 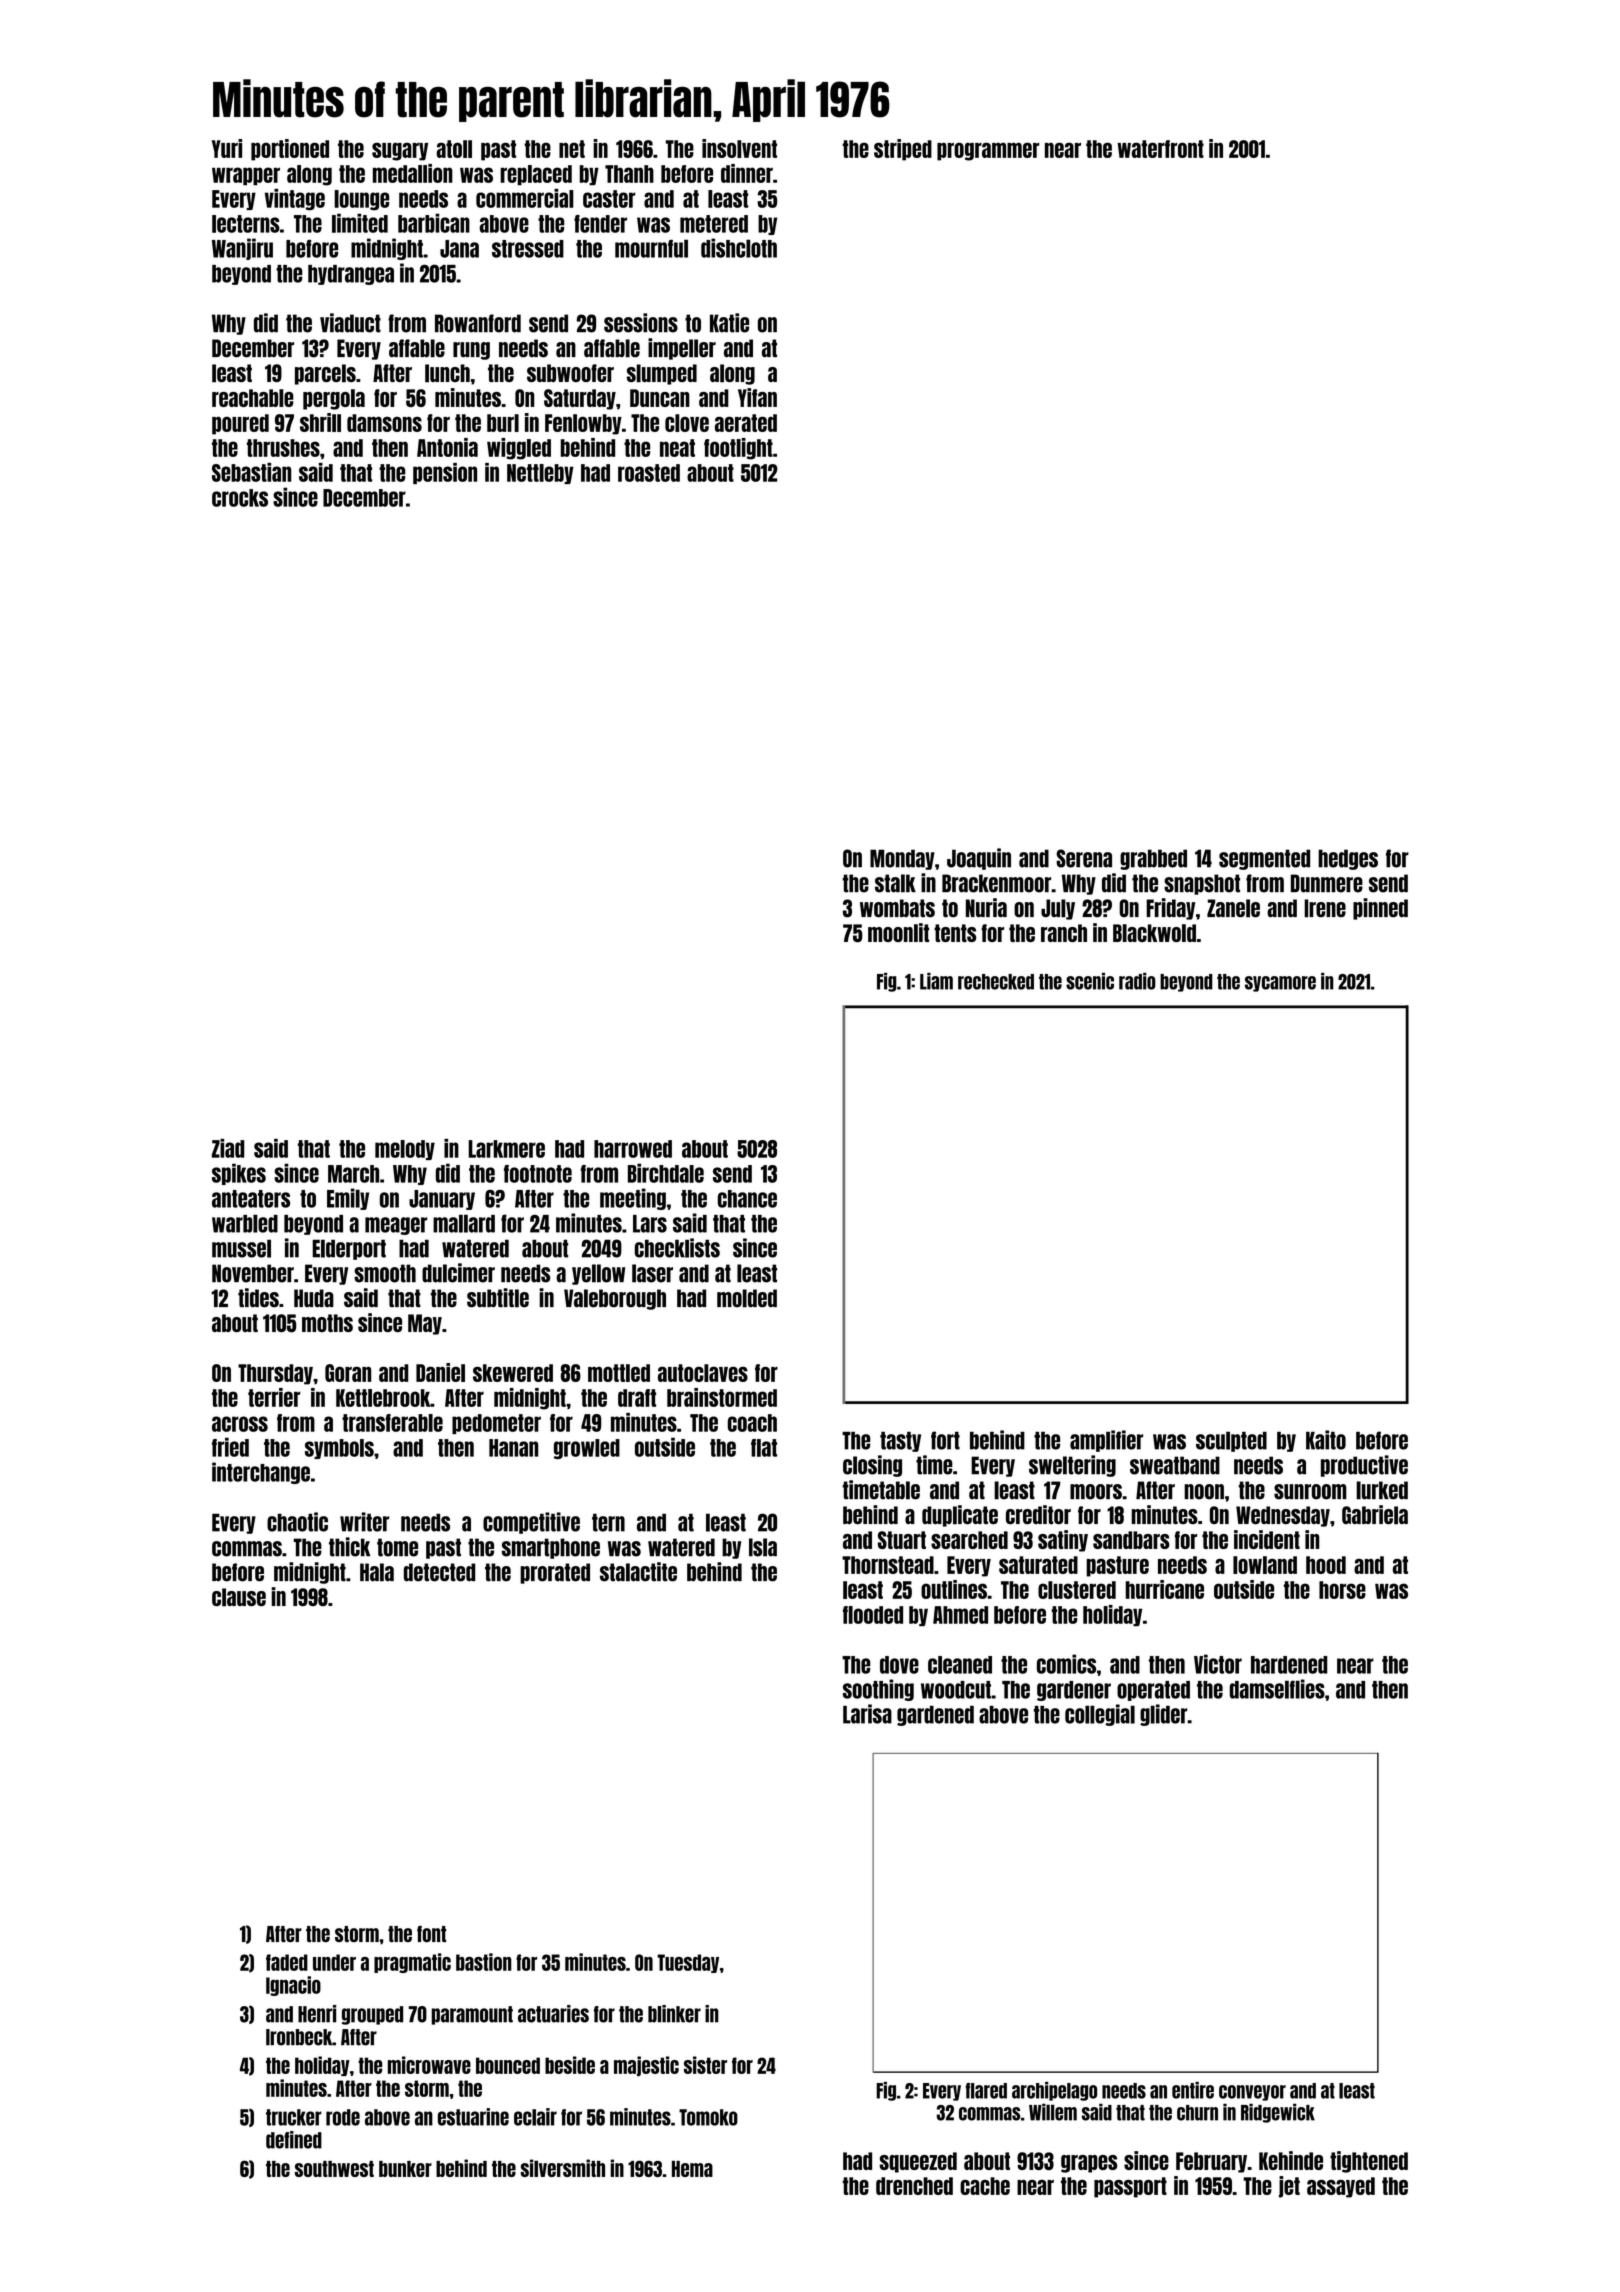 What do you see at coordinates (1342, 1590) in the screenshot?
I see `horse` at bounding box center [1342, 1590].
